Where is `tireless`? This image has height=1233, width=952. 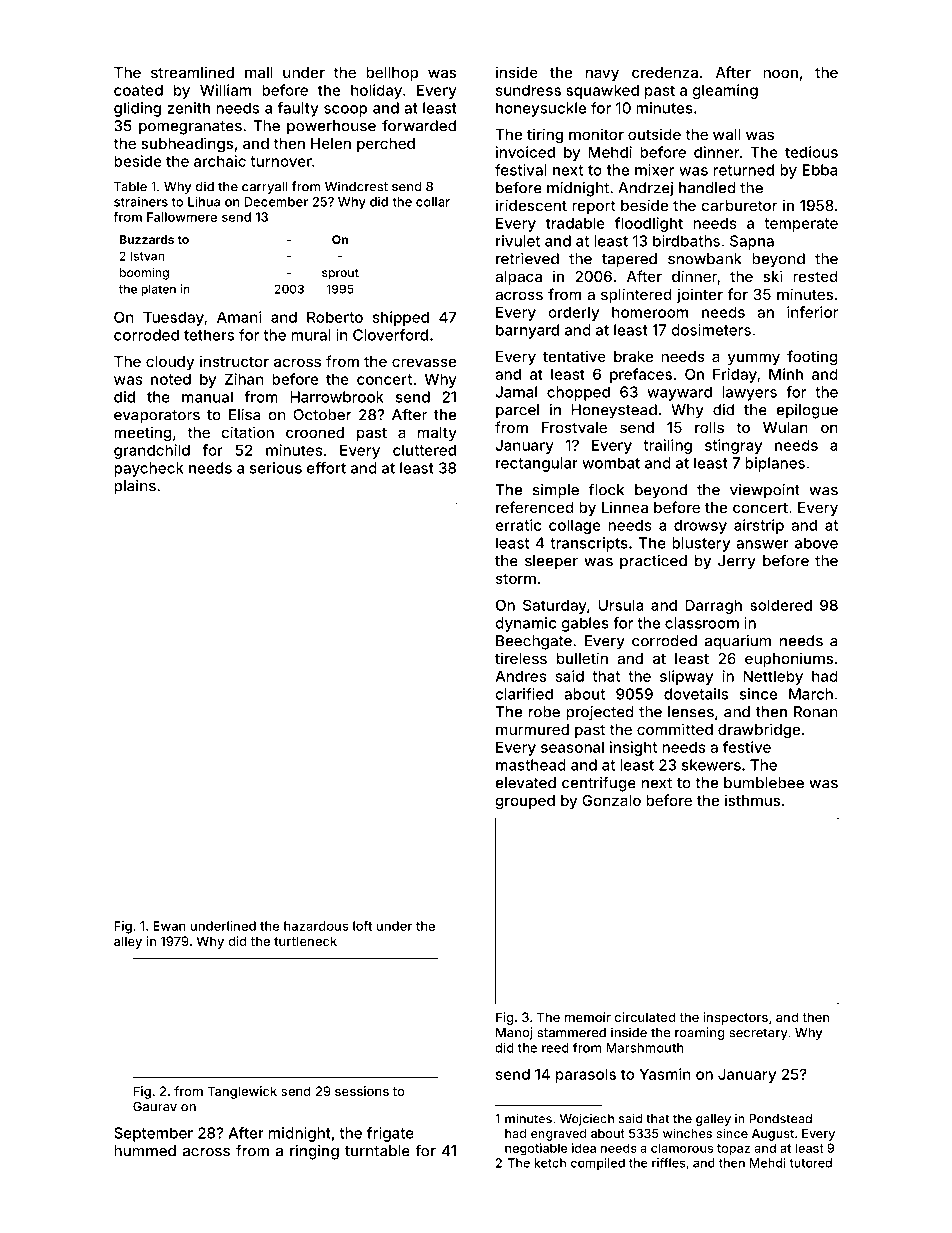
tireless is located at coordinates (521, 658).
